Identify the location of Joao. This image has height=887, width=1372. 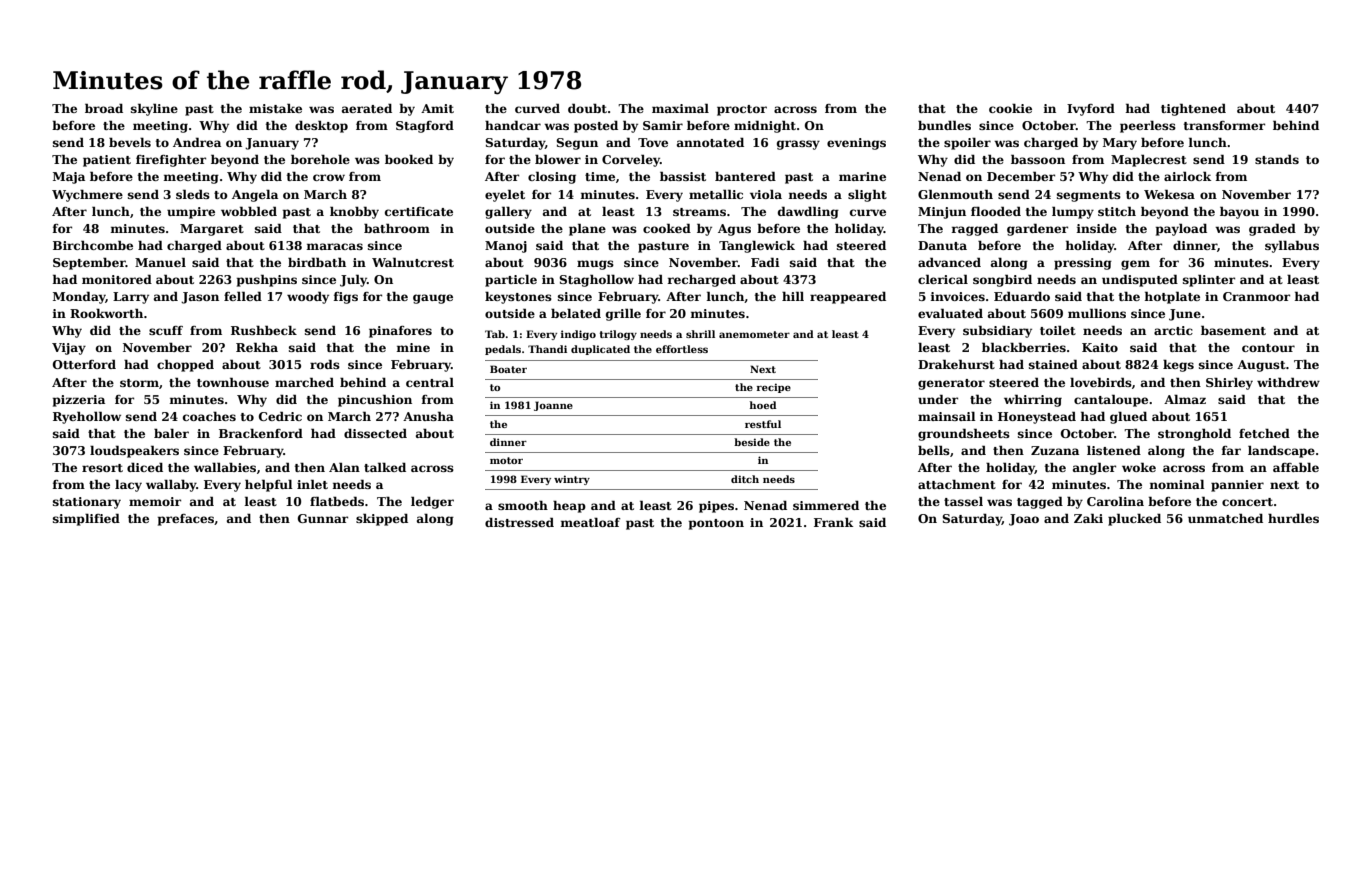
(1024, 520).
